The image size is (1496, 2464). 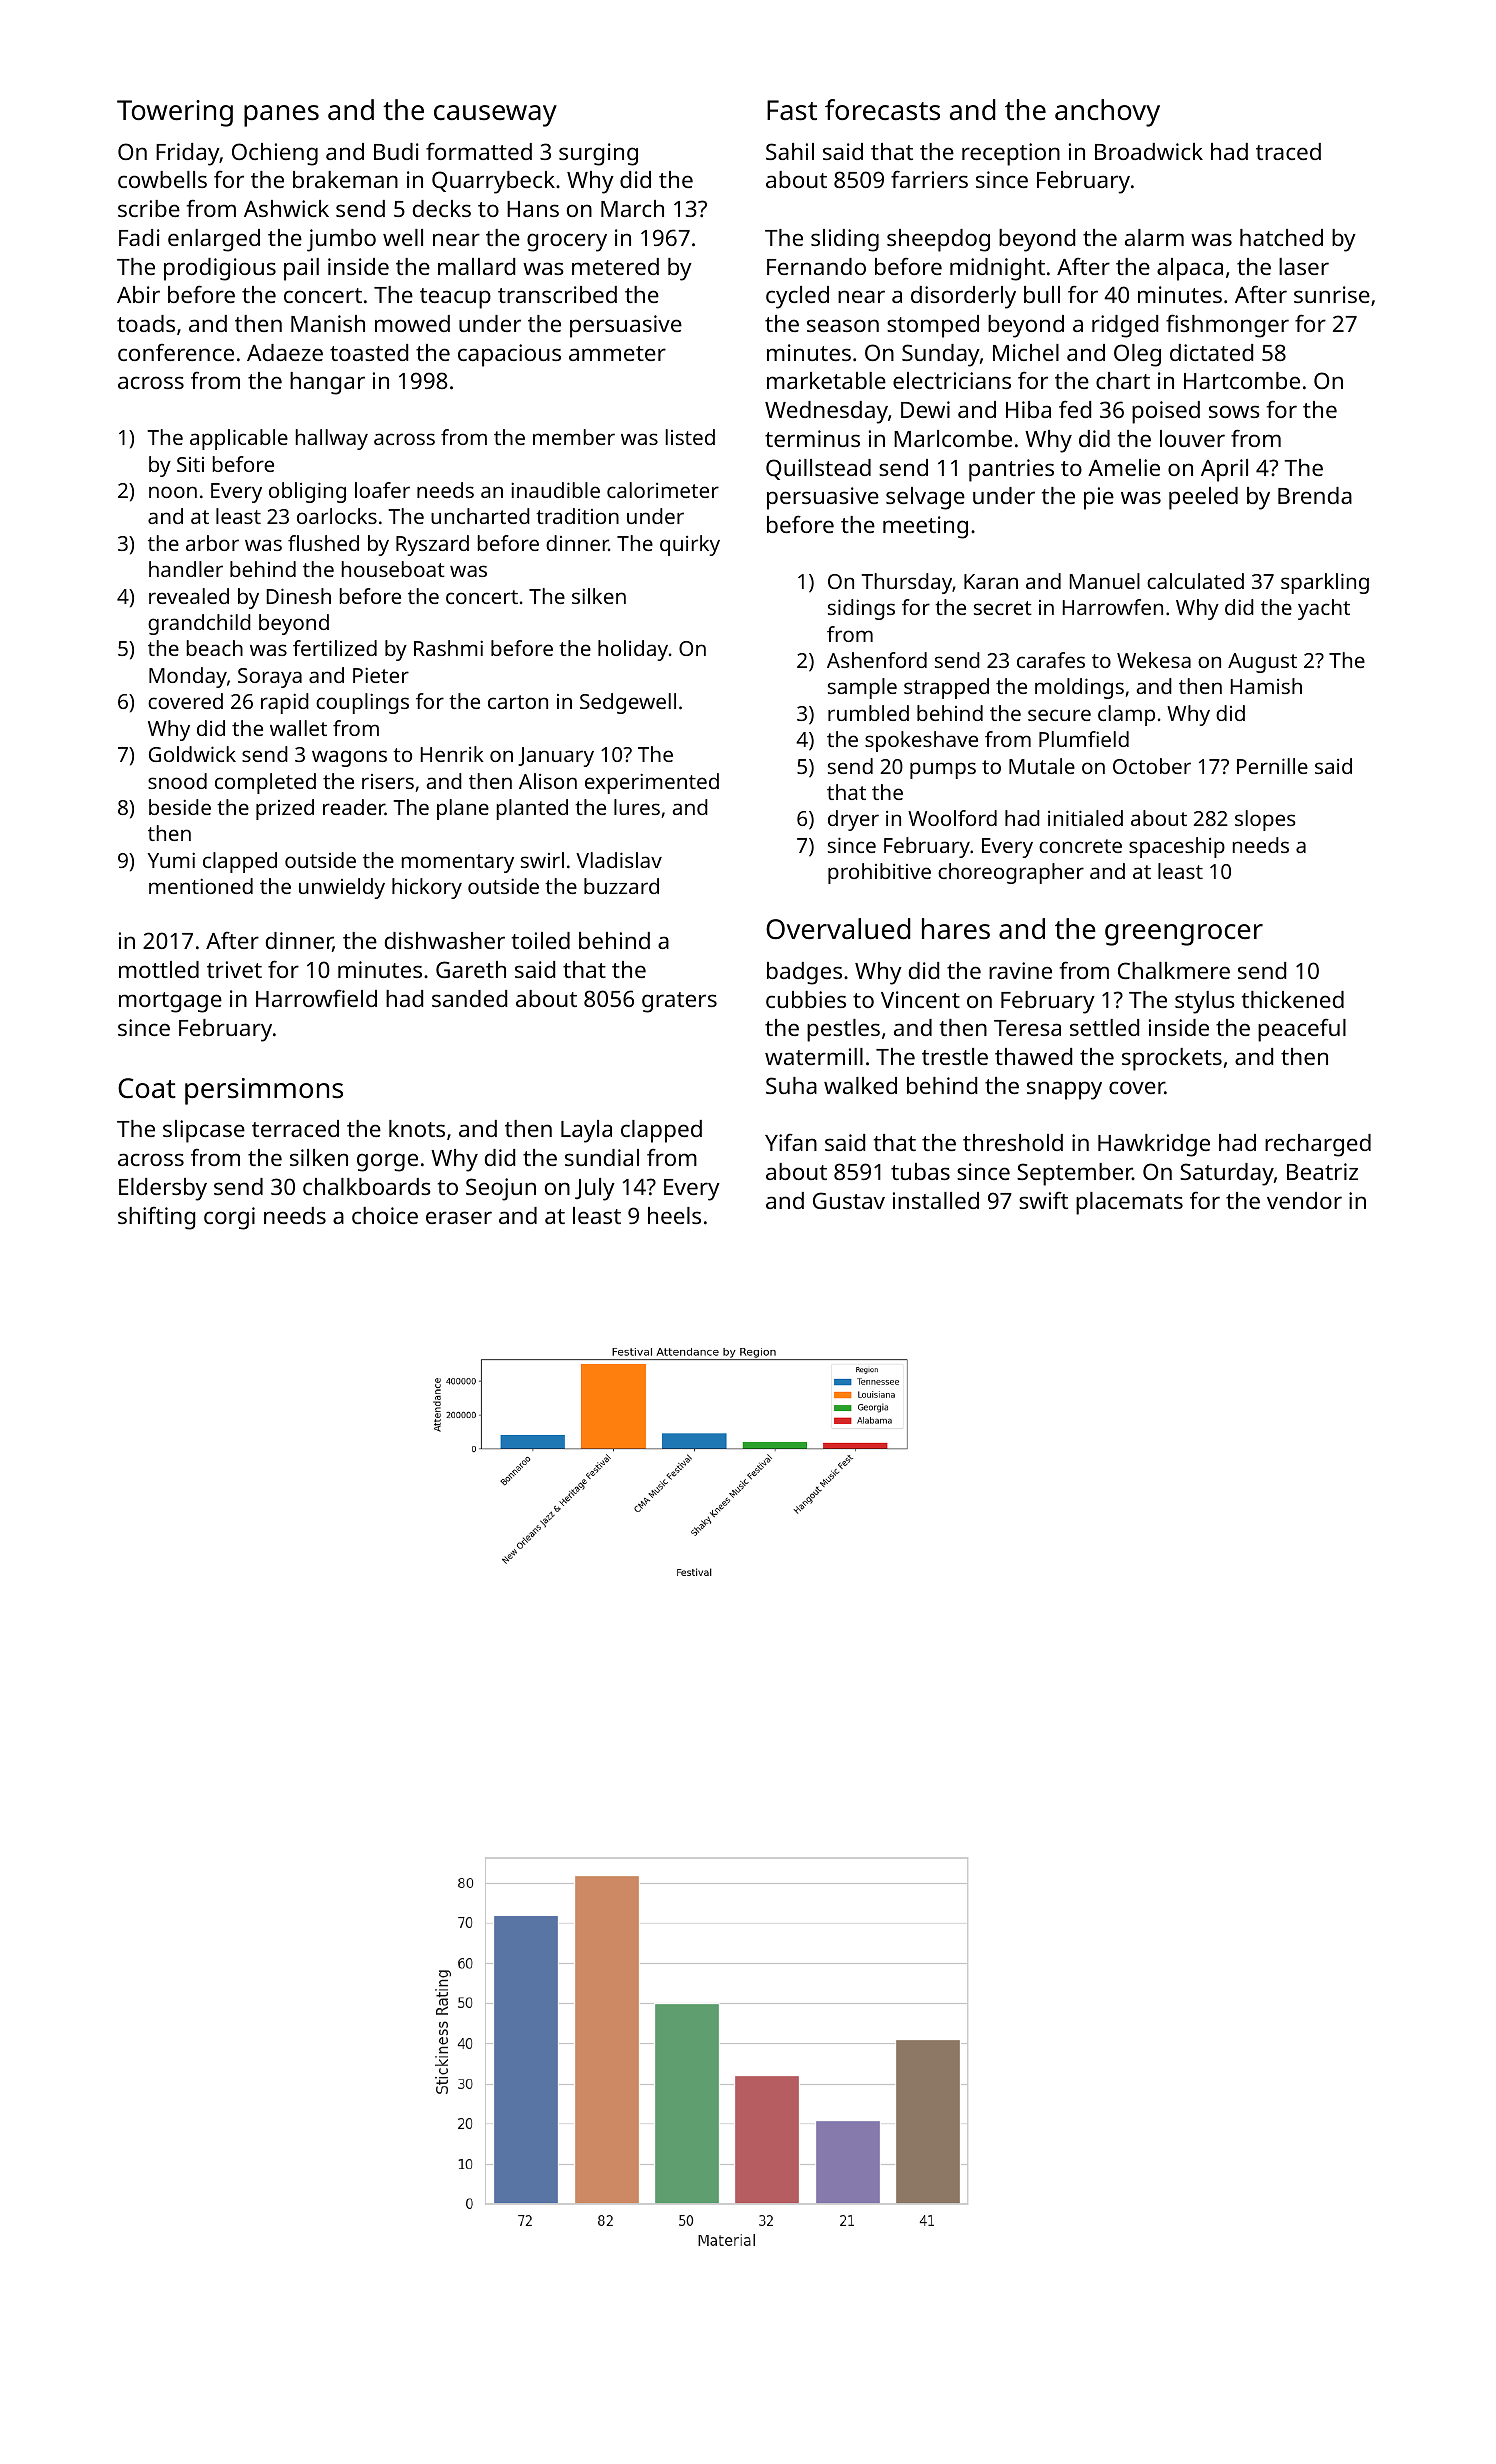 I want to click on greengrocer, so click(x=1184, y=935).
